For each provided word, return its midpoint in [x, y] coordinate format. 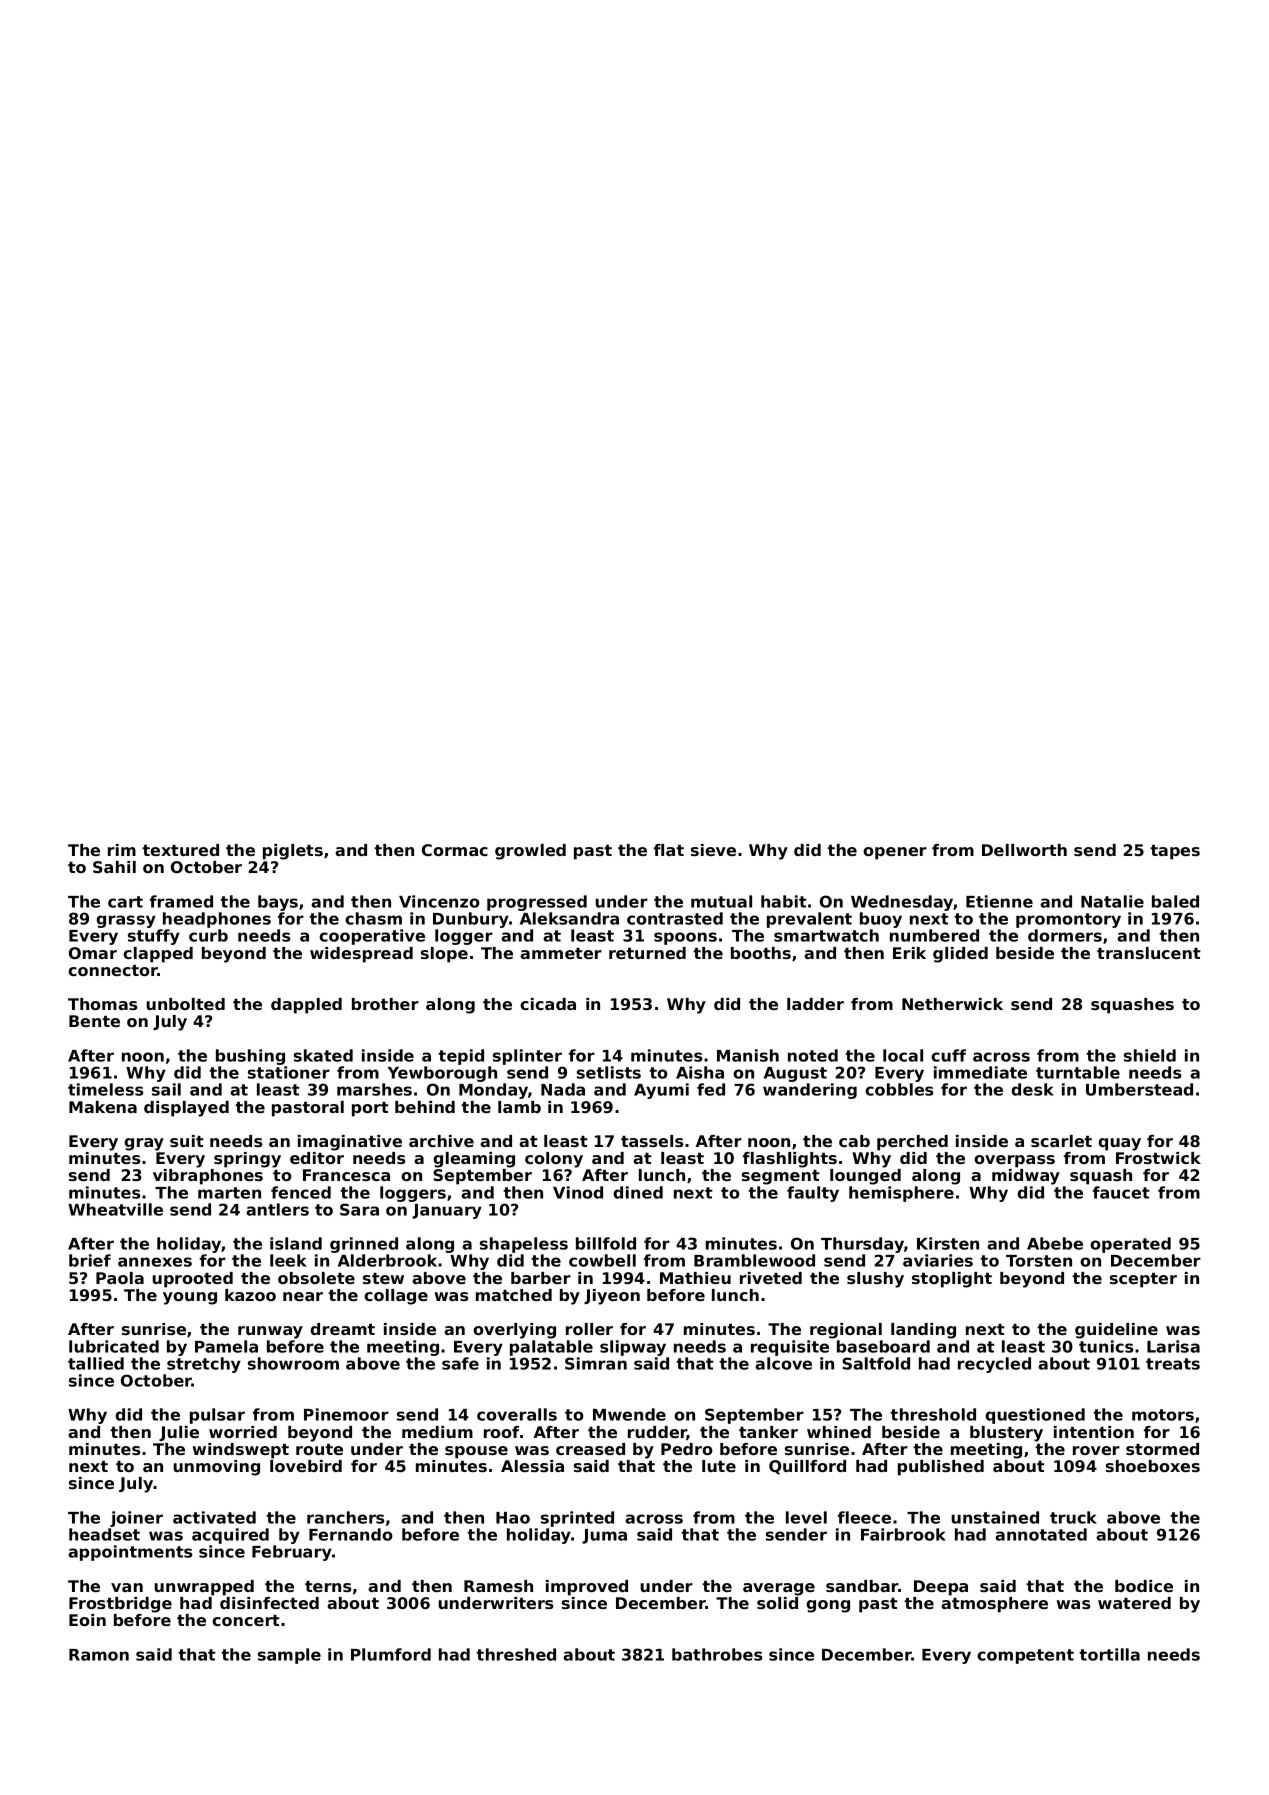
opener [895, 853]
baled [1175, 901]
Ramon [99, 1655]
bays [278, 903]
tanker [768, 1432]
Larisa [1173, 1346]
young [190, 1298]
